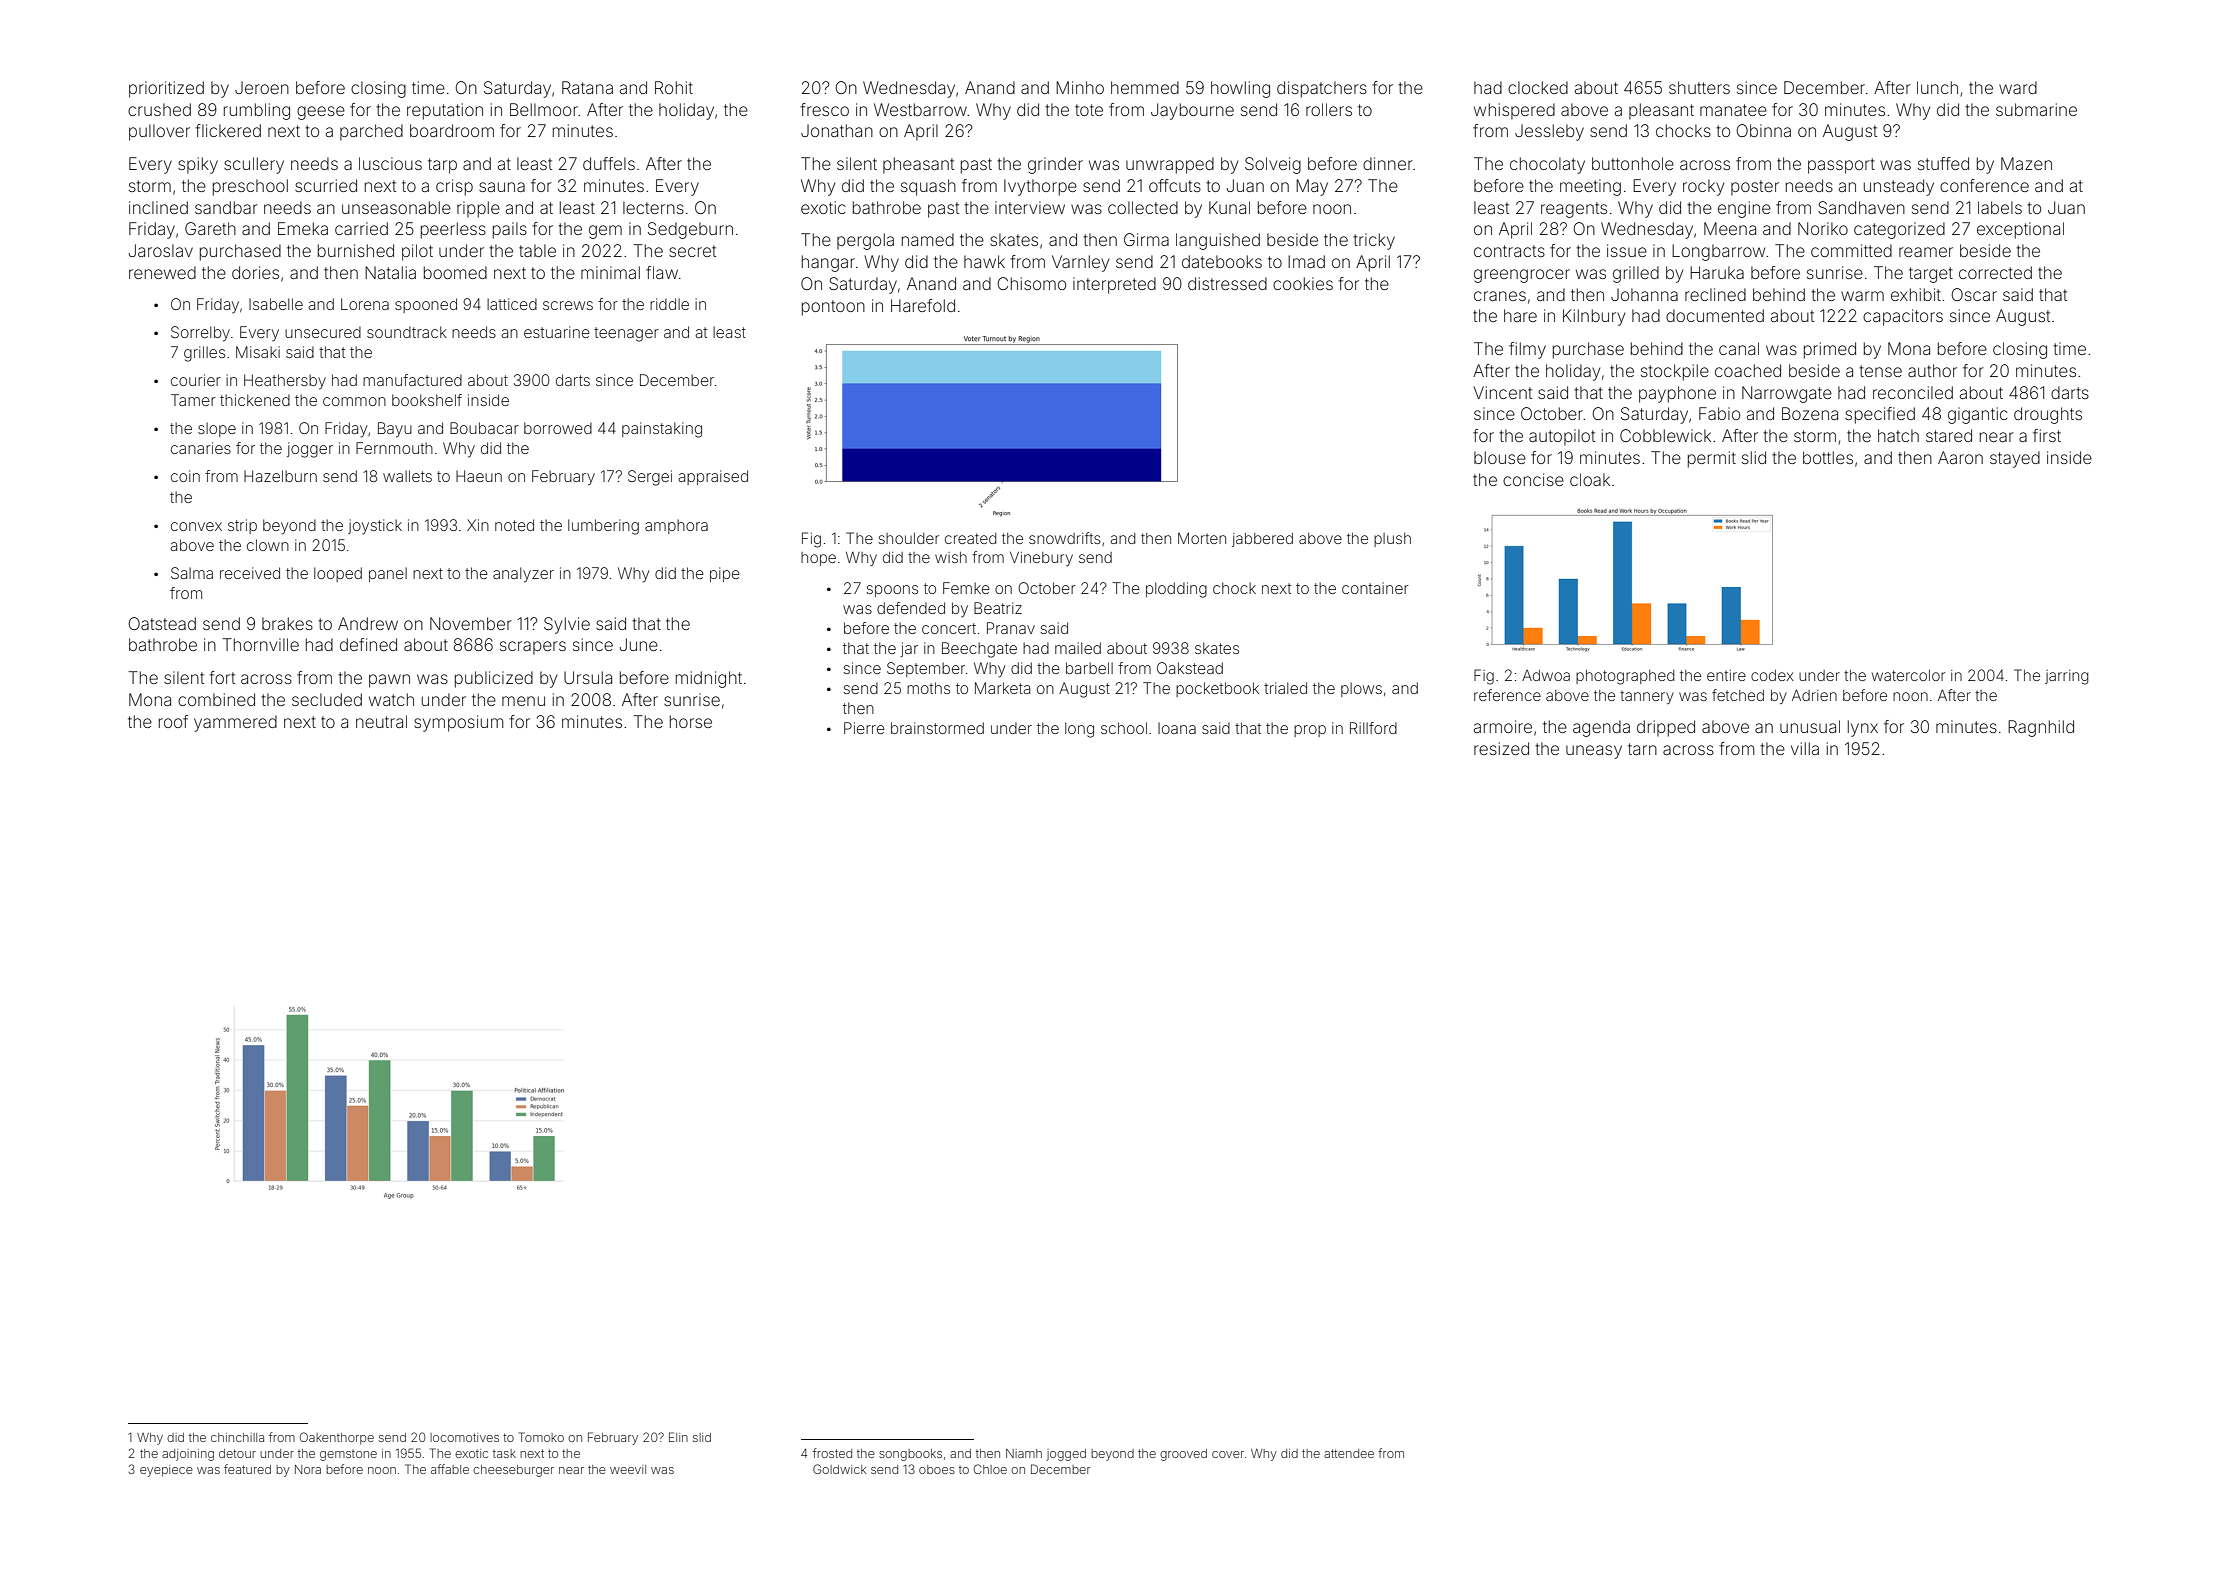 Image resolution: width=2224 pixels, height=1573 pixels. Describe the element at coordinates (1202, 538) in the document. I see `Morten` at that location.
